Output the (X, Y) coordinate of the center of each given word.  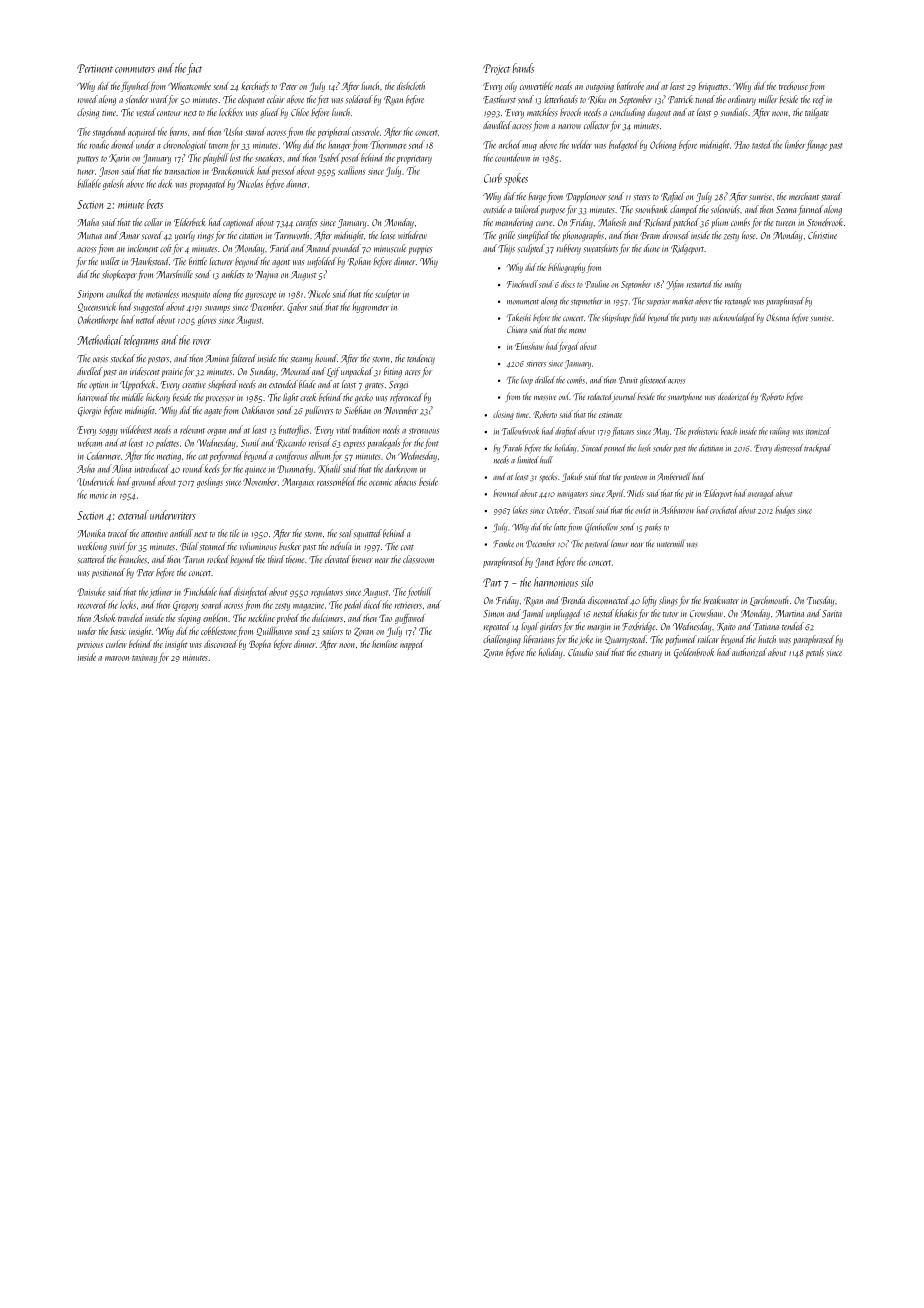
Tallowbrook (520, 431)
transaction (182, 171)
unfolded (322, 262)
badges (785, 511)
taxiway (144, 658)
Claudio (580, 652)
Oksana (777, 317)
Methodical (100, 340)
